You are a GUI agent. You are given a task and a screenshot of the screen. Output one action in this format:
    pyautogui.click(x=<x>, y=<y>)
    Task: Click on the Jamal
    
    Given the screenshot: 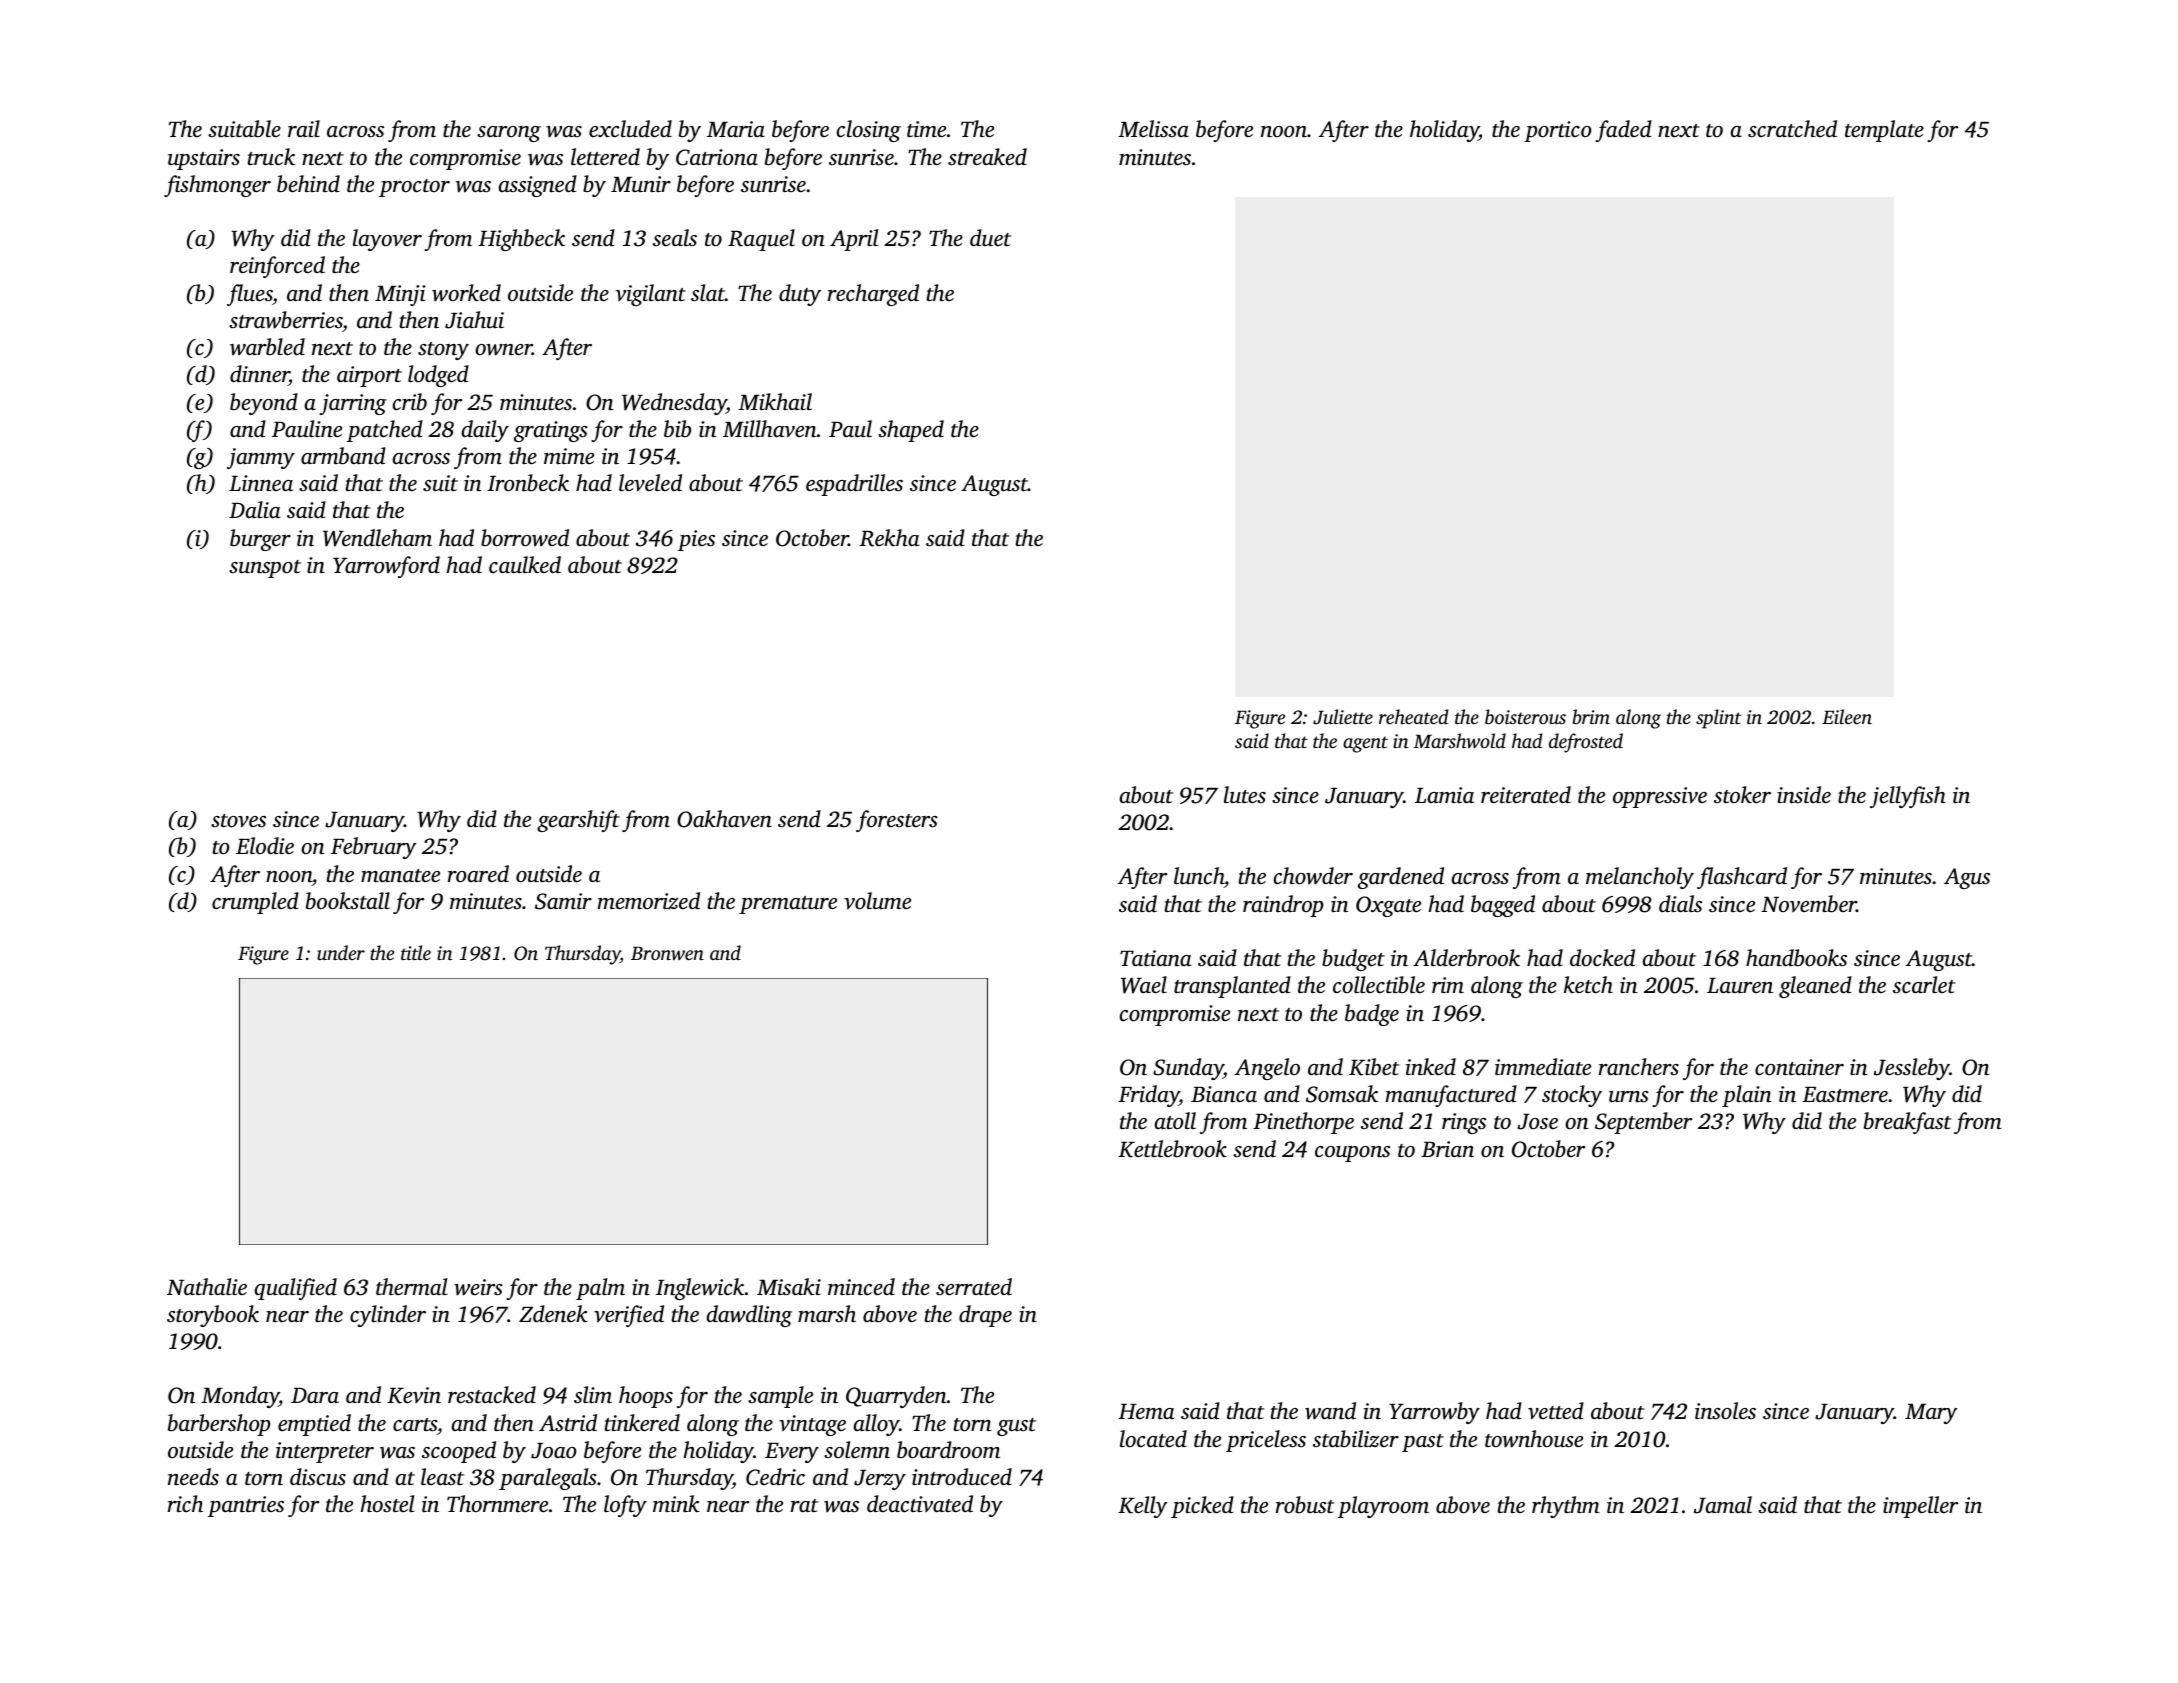 What is the action you would take?
    pyautogui.click(x=1723, y=1505)
